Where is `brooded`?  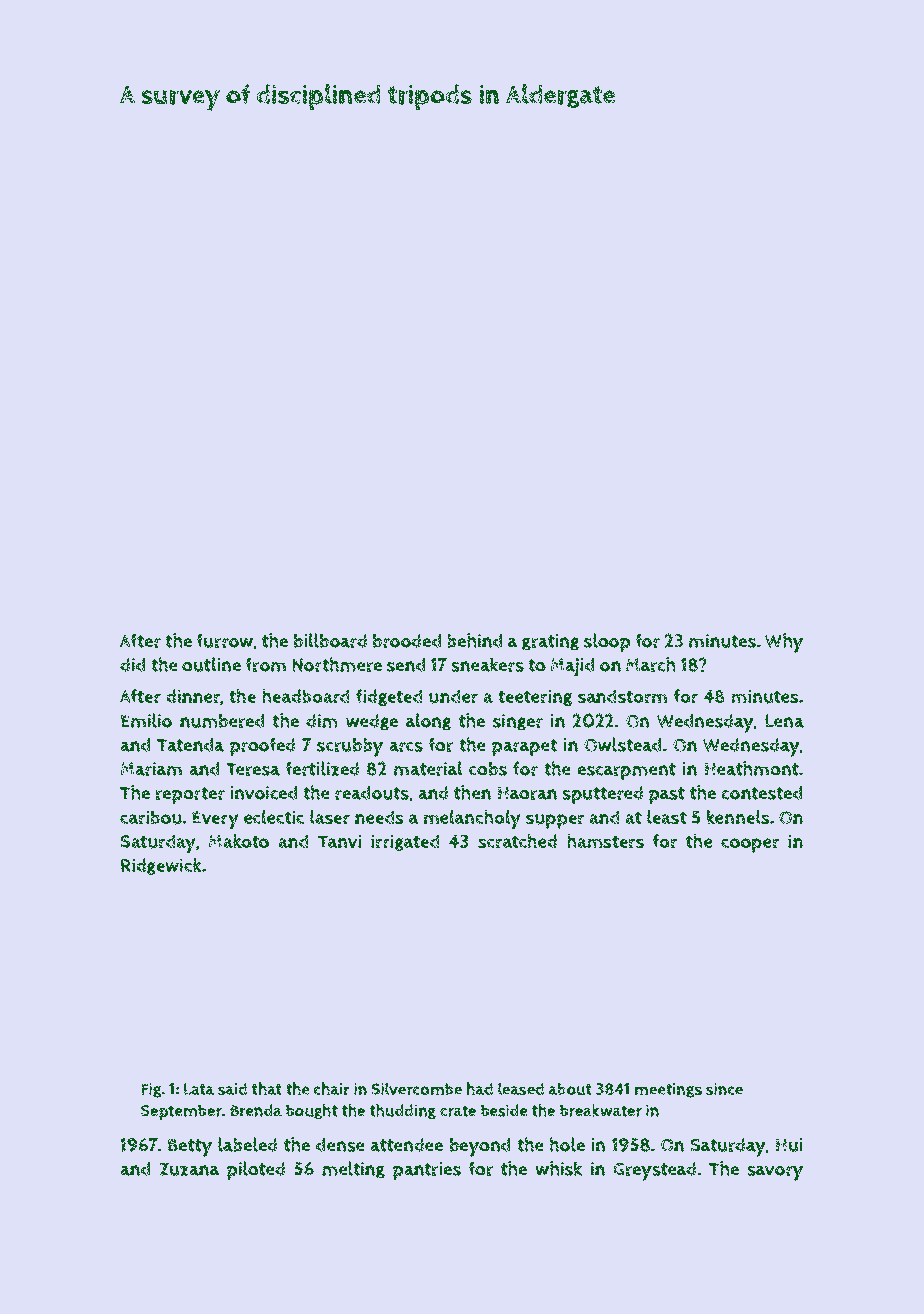 brooded is located at coordinates (407, 641).
